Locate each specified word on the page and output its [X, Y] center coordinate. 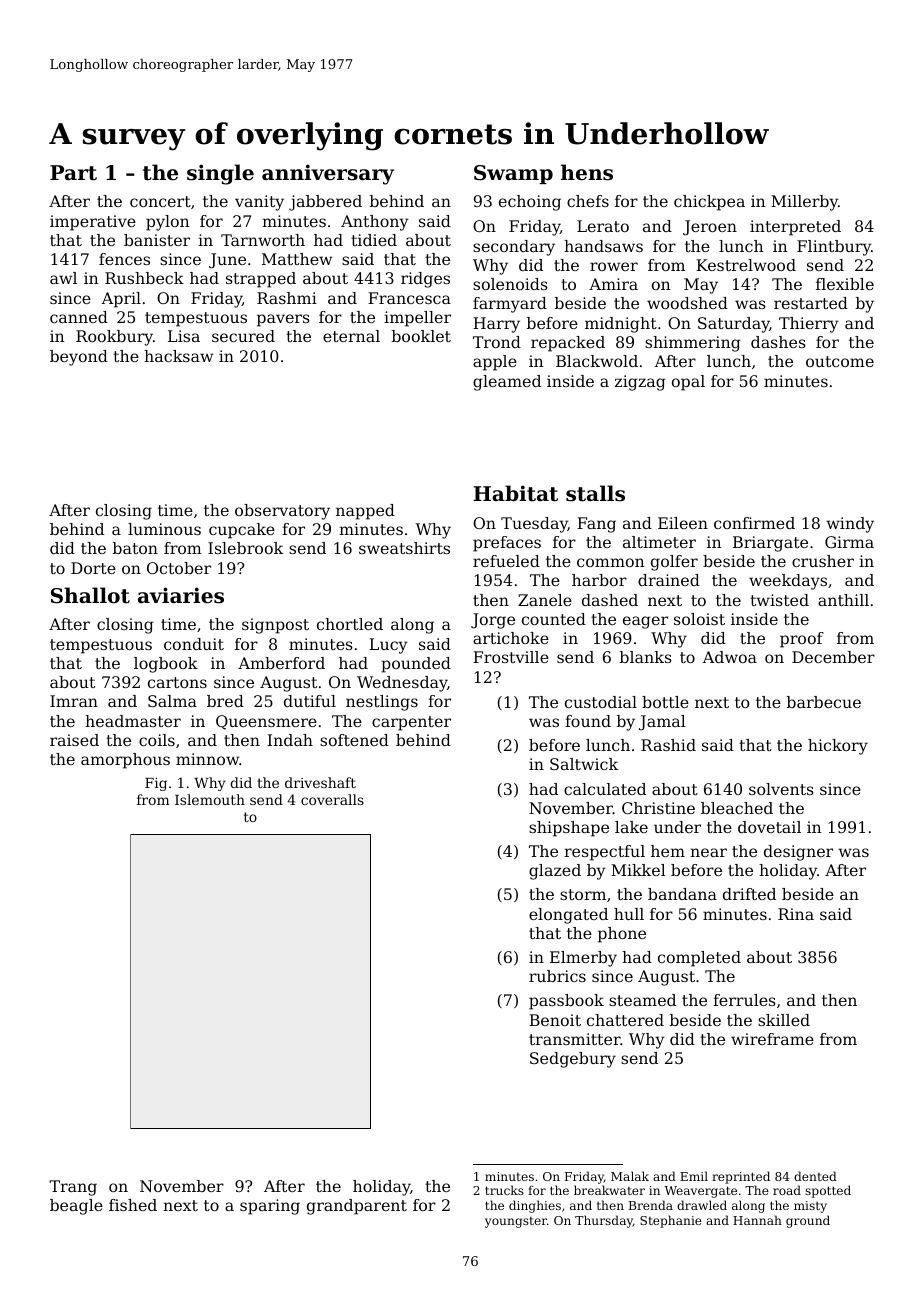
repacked [568, 344]
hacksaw [178, 356]
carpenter [411, 723]
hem [668, 851]
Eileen [683, 523]
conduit [194, 644]
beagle [76, 1207]
